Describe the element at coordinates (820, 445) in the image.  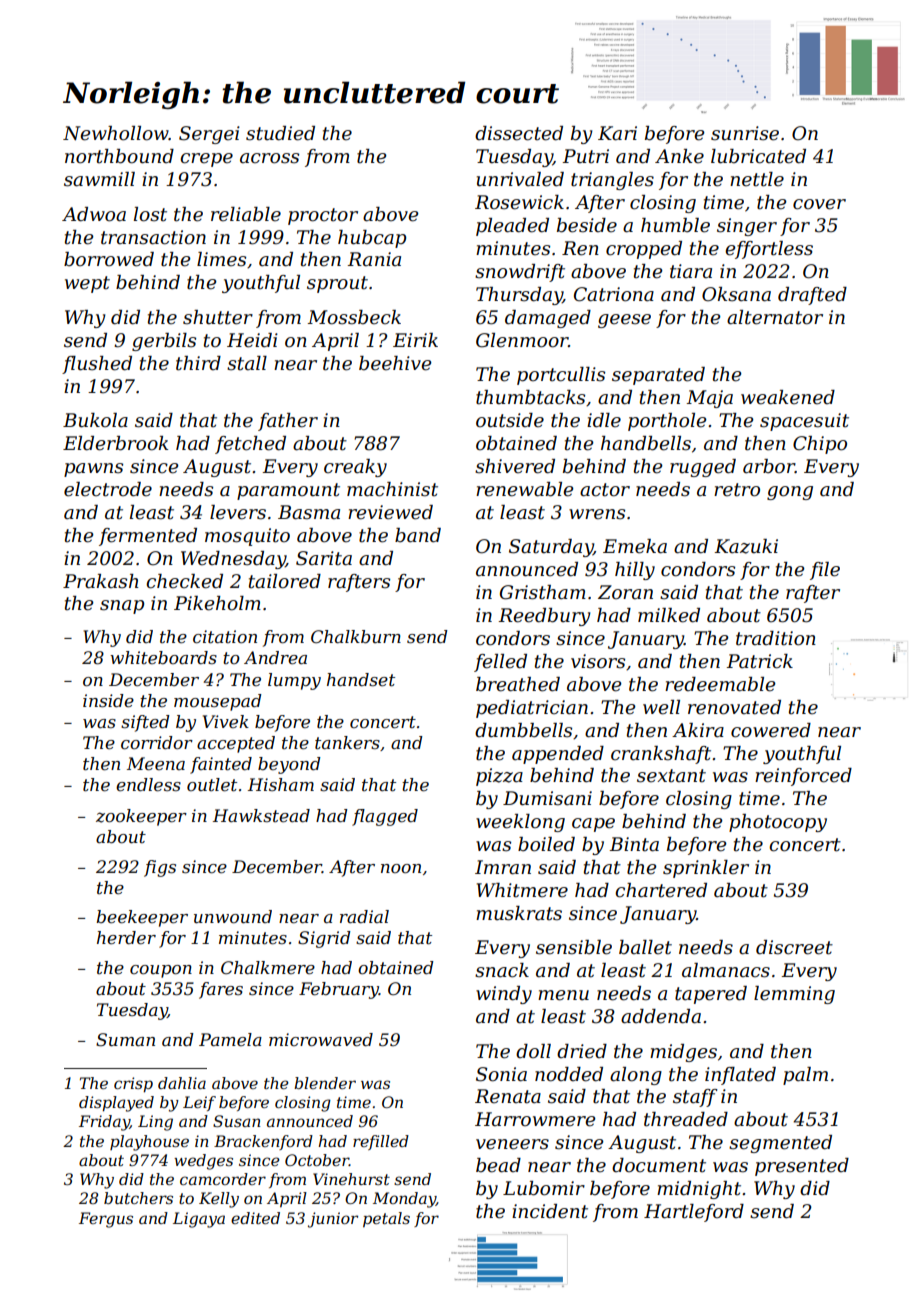
I see `Chipo` at that location.
